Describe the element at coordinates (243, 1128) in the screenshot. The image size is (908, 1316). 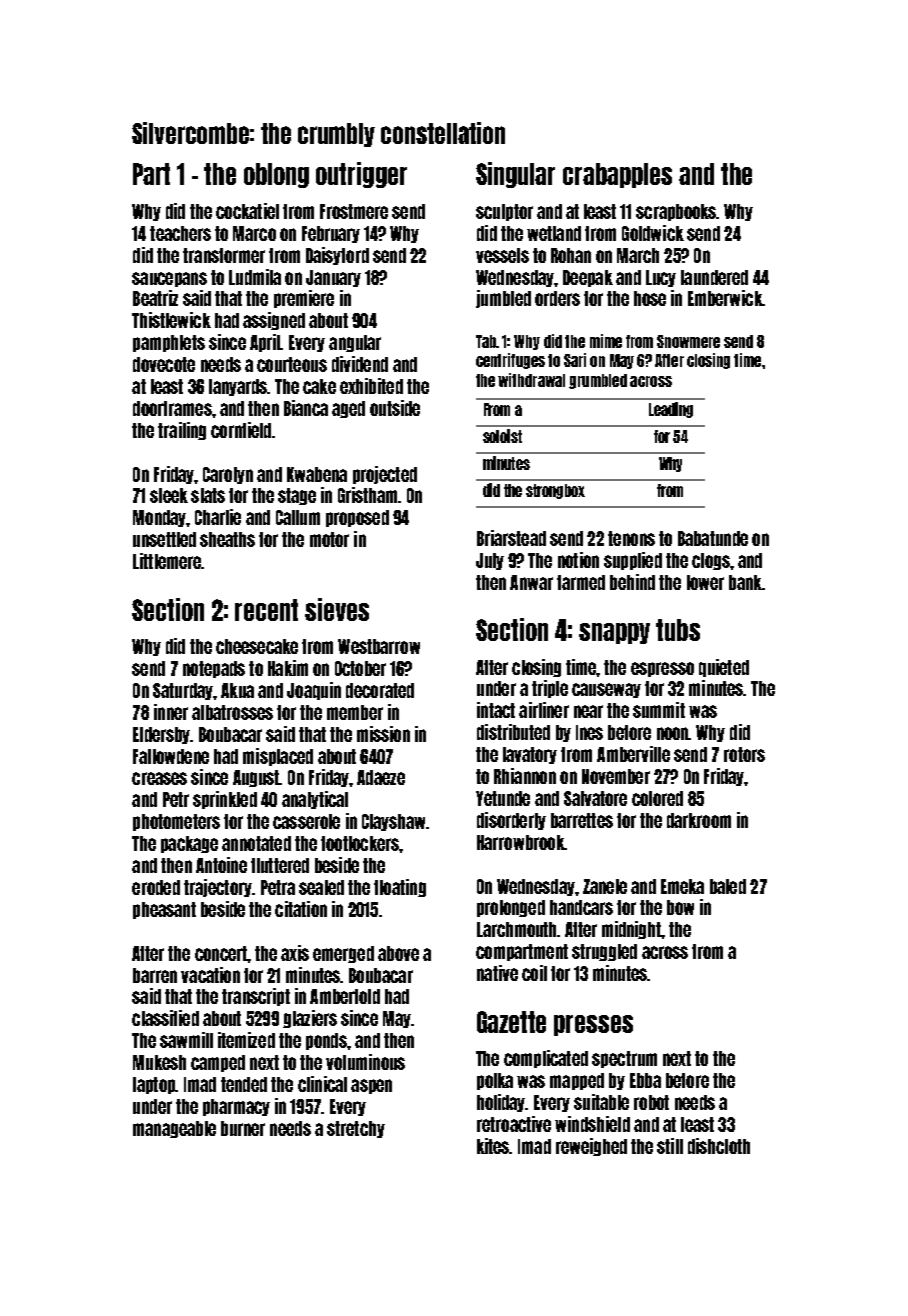
I see `burner` at that location.
